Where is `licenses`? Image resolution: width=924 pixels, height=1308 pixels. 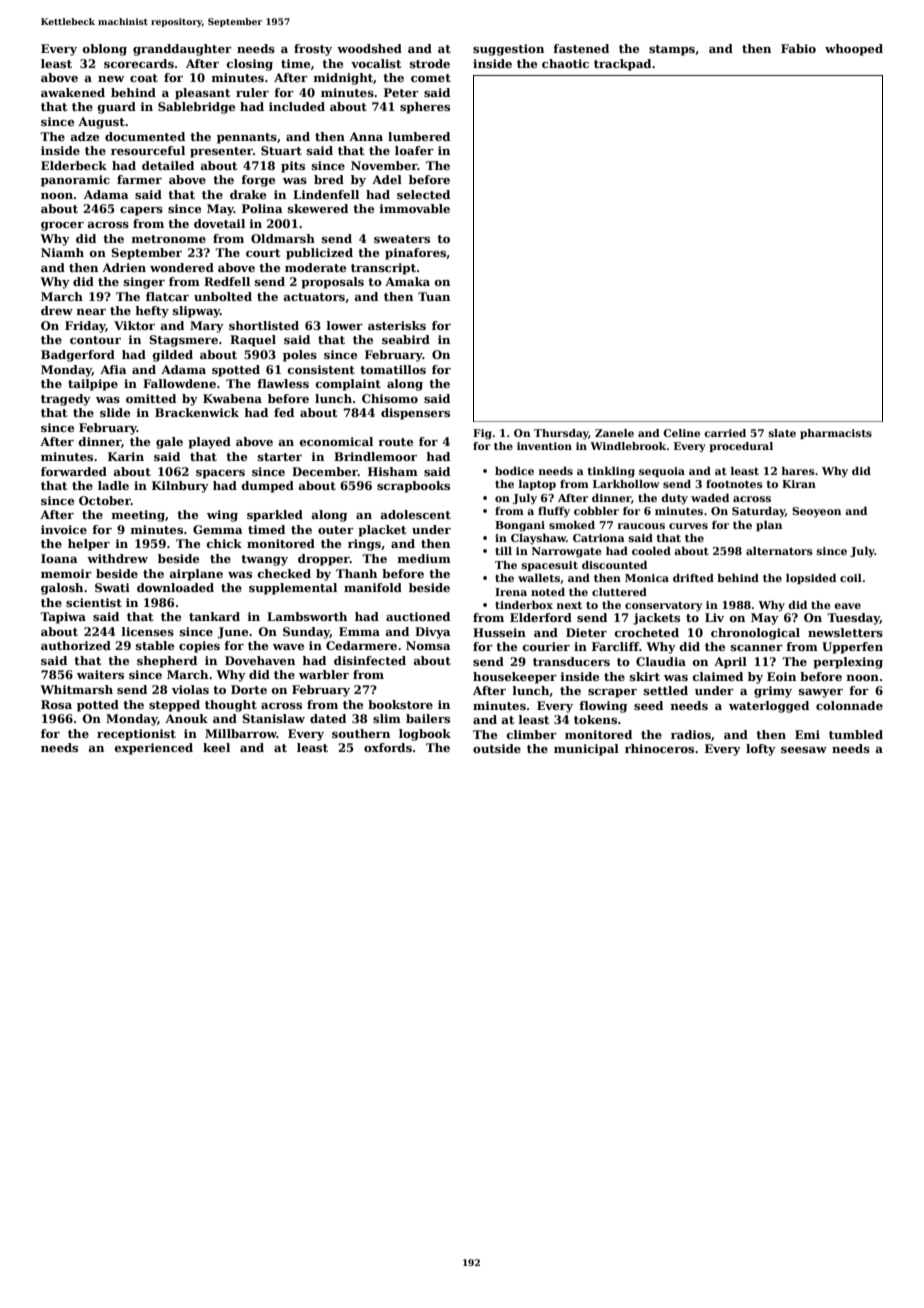
licenses is located at coordinates (147, 631).
